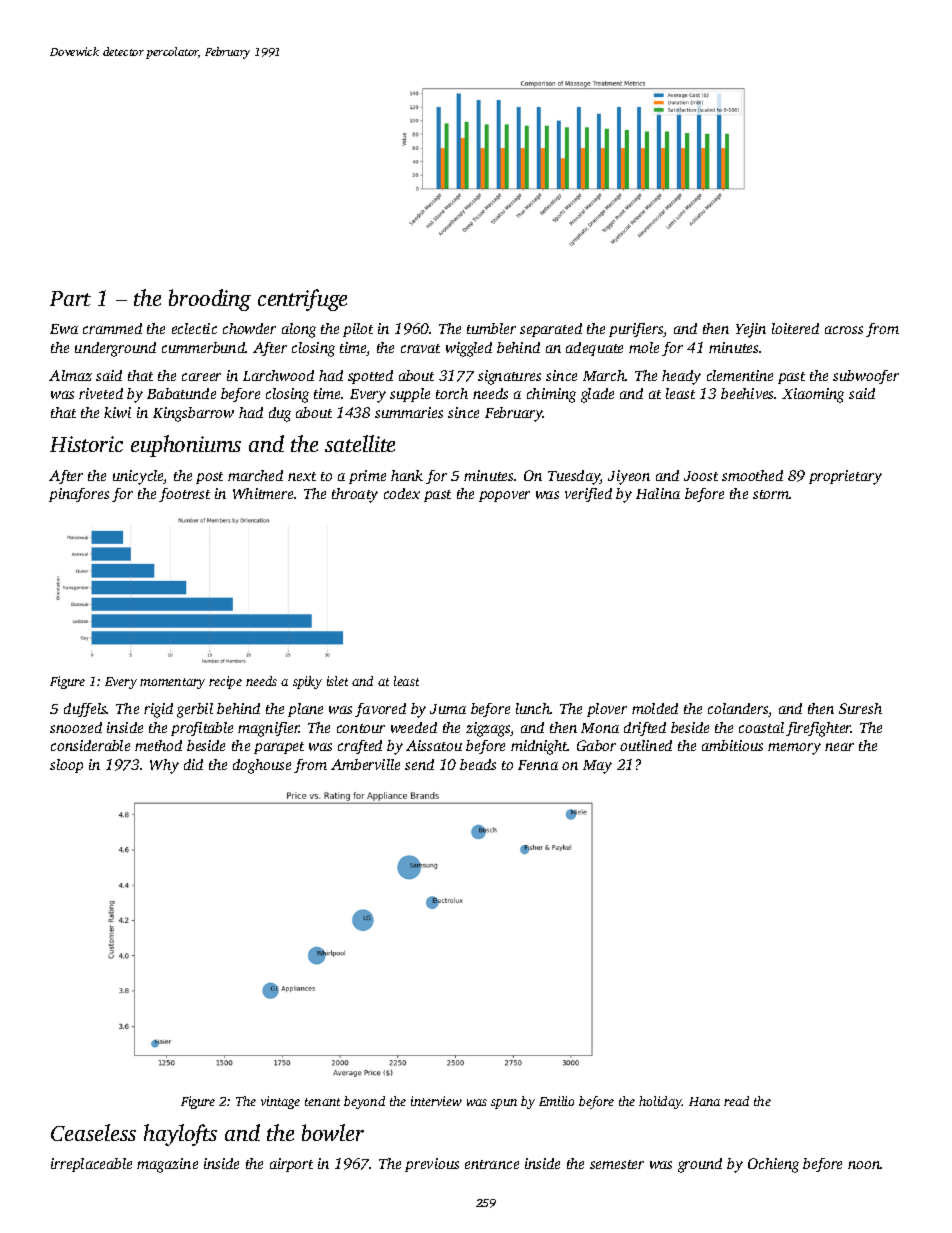  Describe the element at coordinates (138, 477) in the page. I see `unicycle` at that location.
